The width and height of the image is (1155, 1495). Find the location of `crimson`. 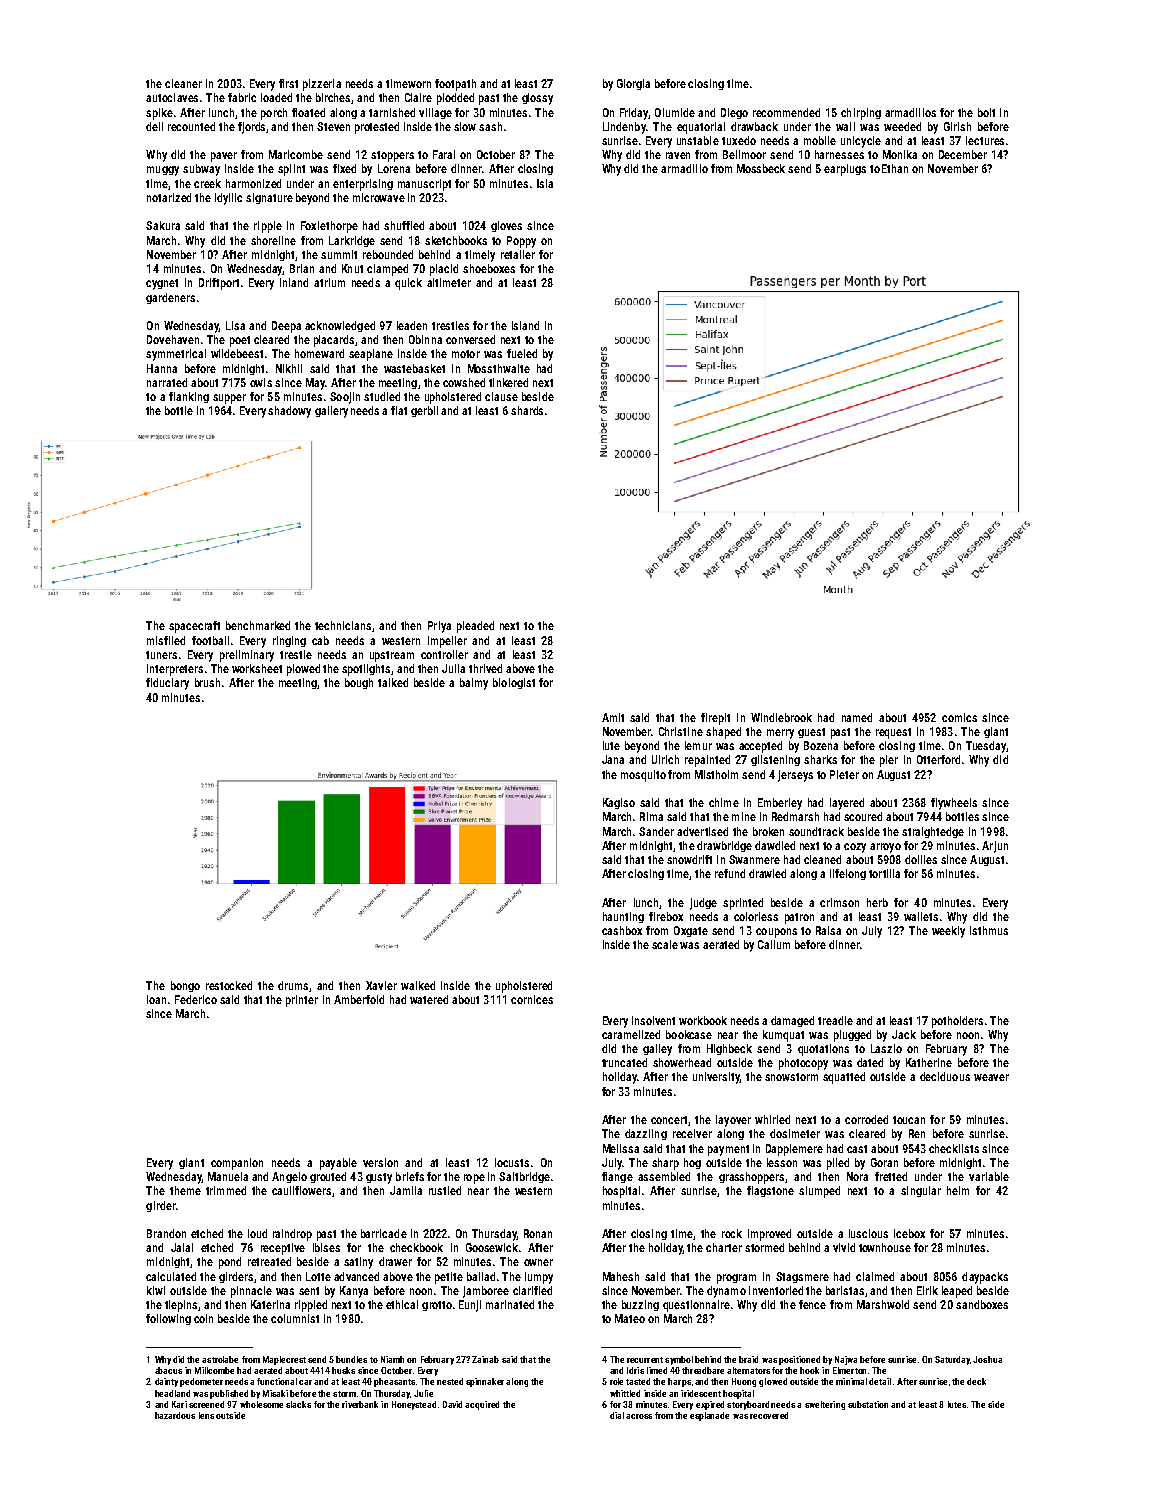

crimson is located at coordinates (839, 902).
